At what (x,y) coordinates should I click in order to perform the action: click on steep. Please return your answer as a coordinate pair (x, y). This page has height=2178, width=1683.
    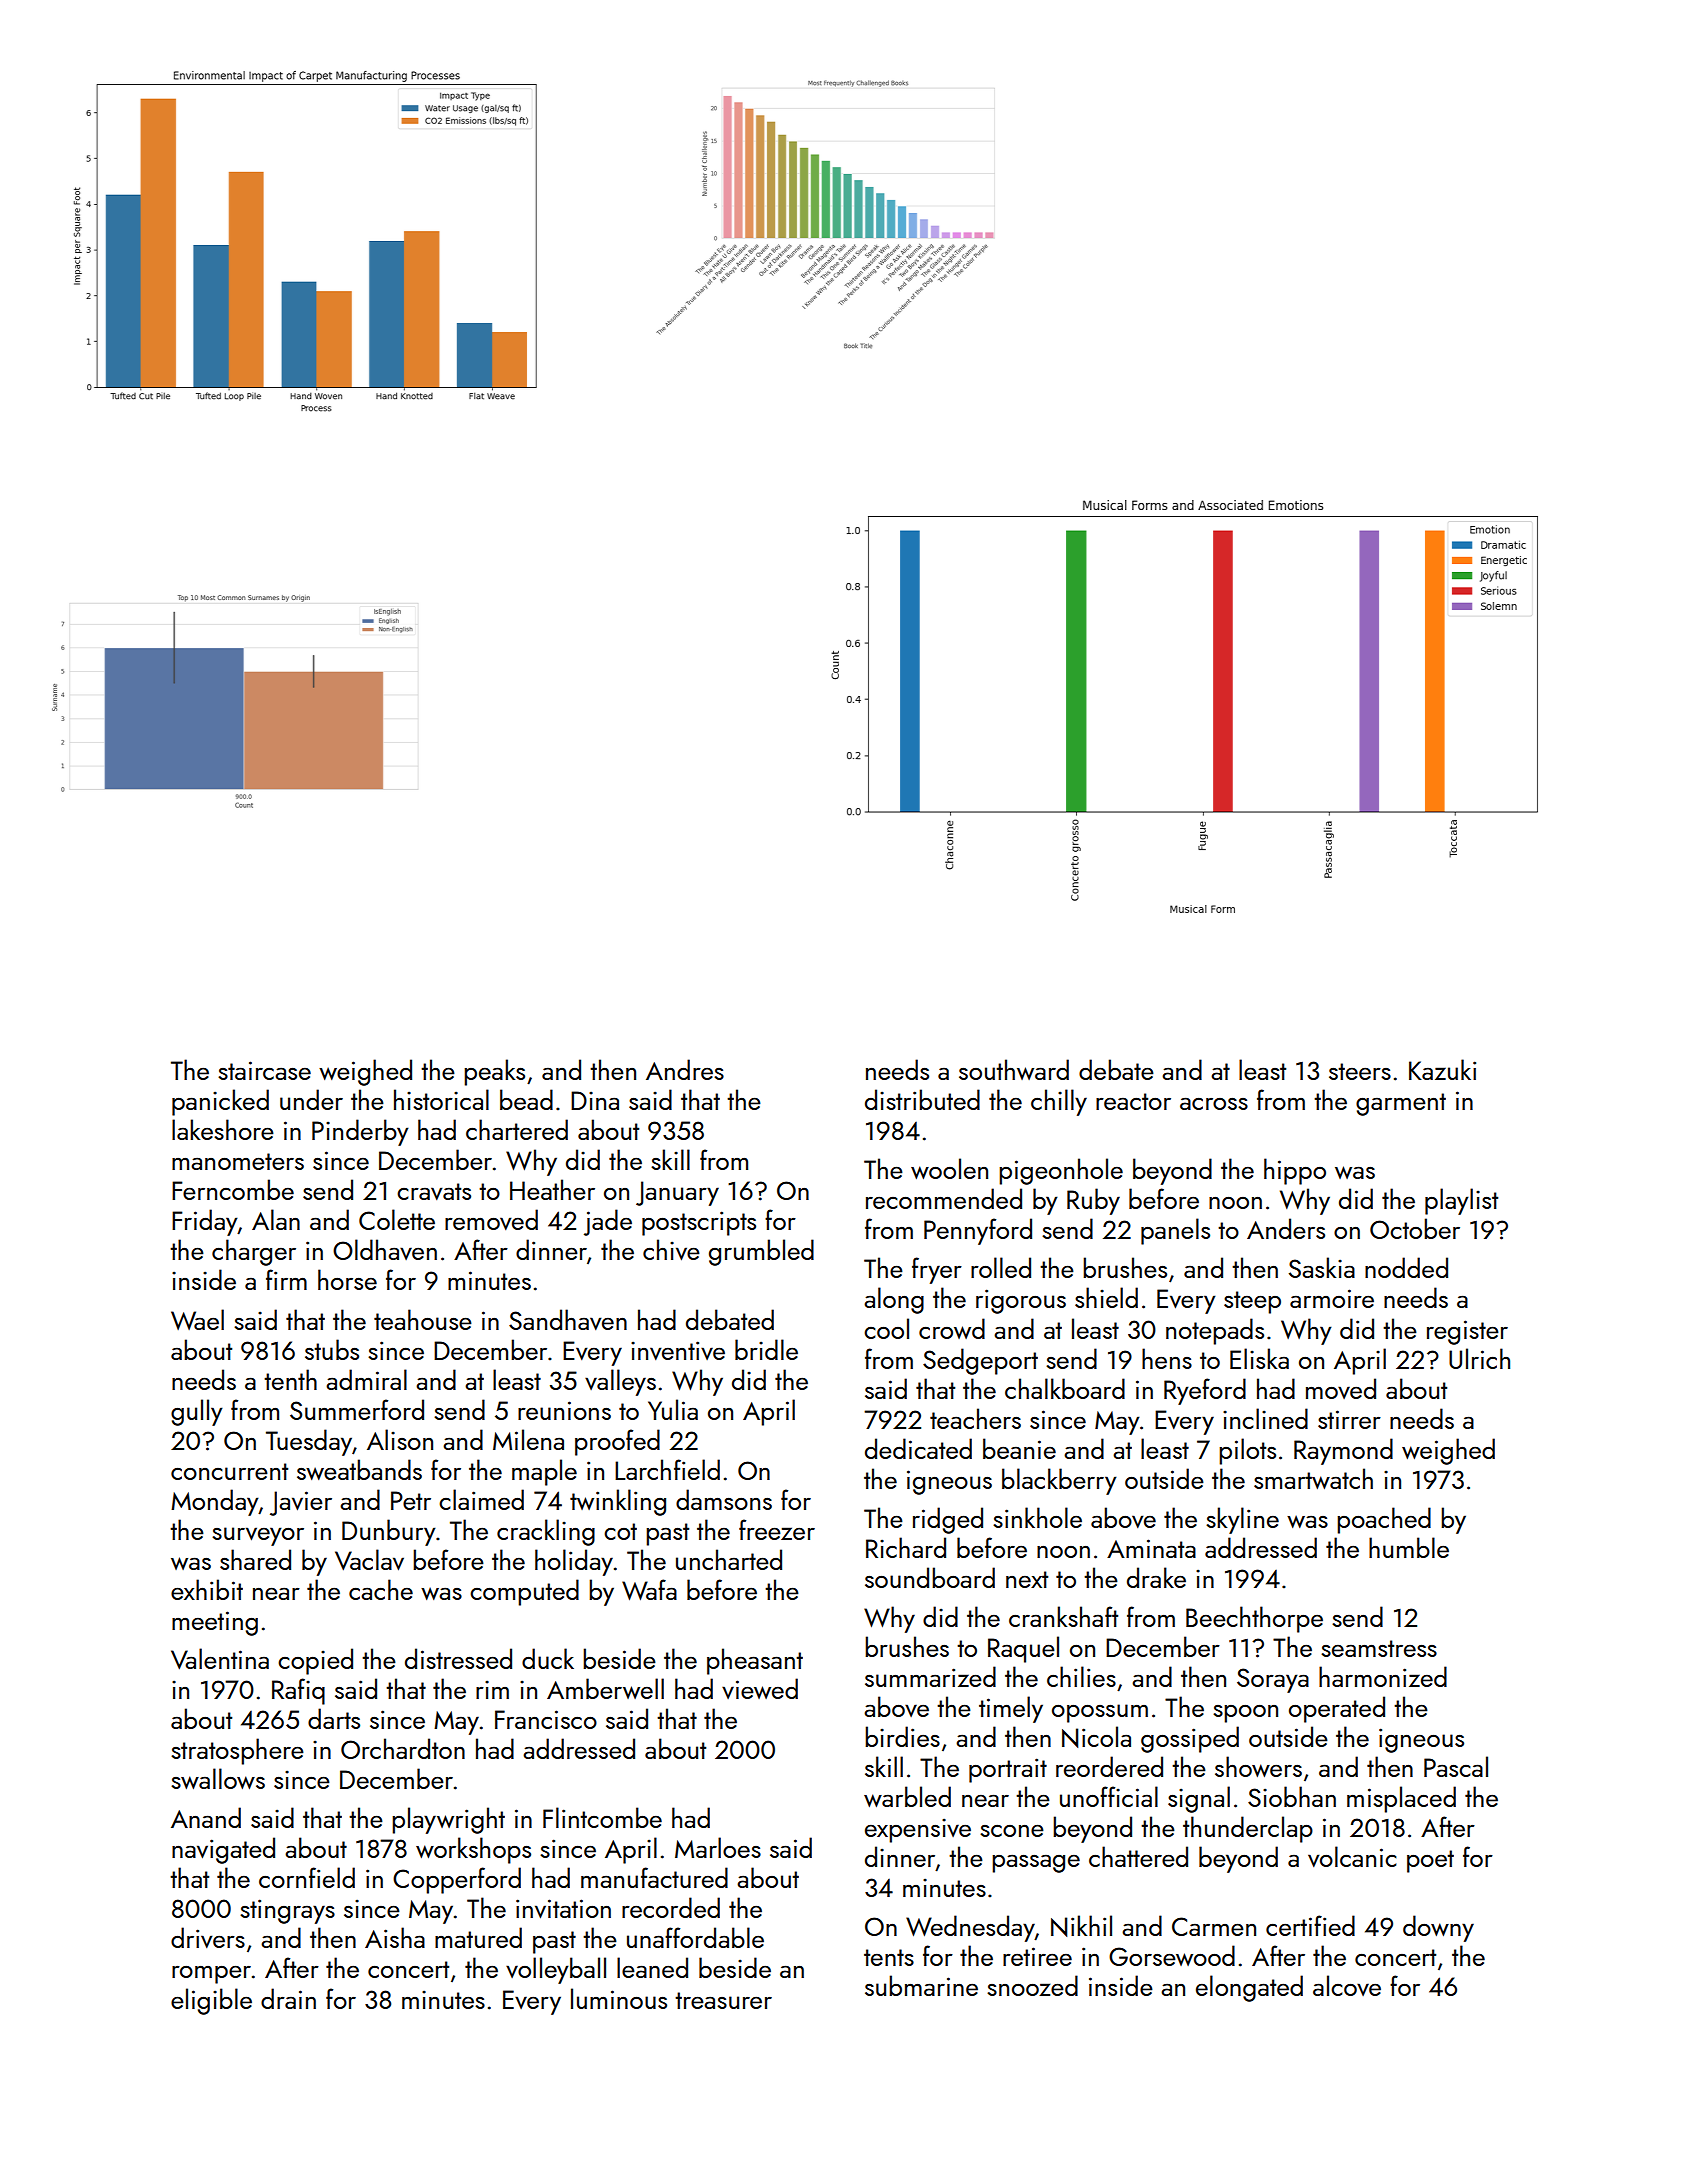
    Looking at the image, I should click on (1252, 1302).
